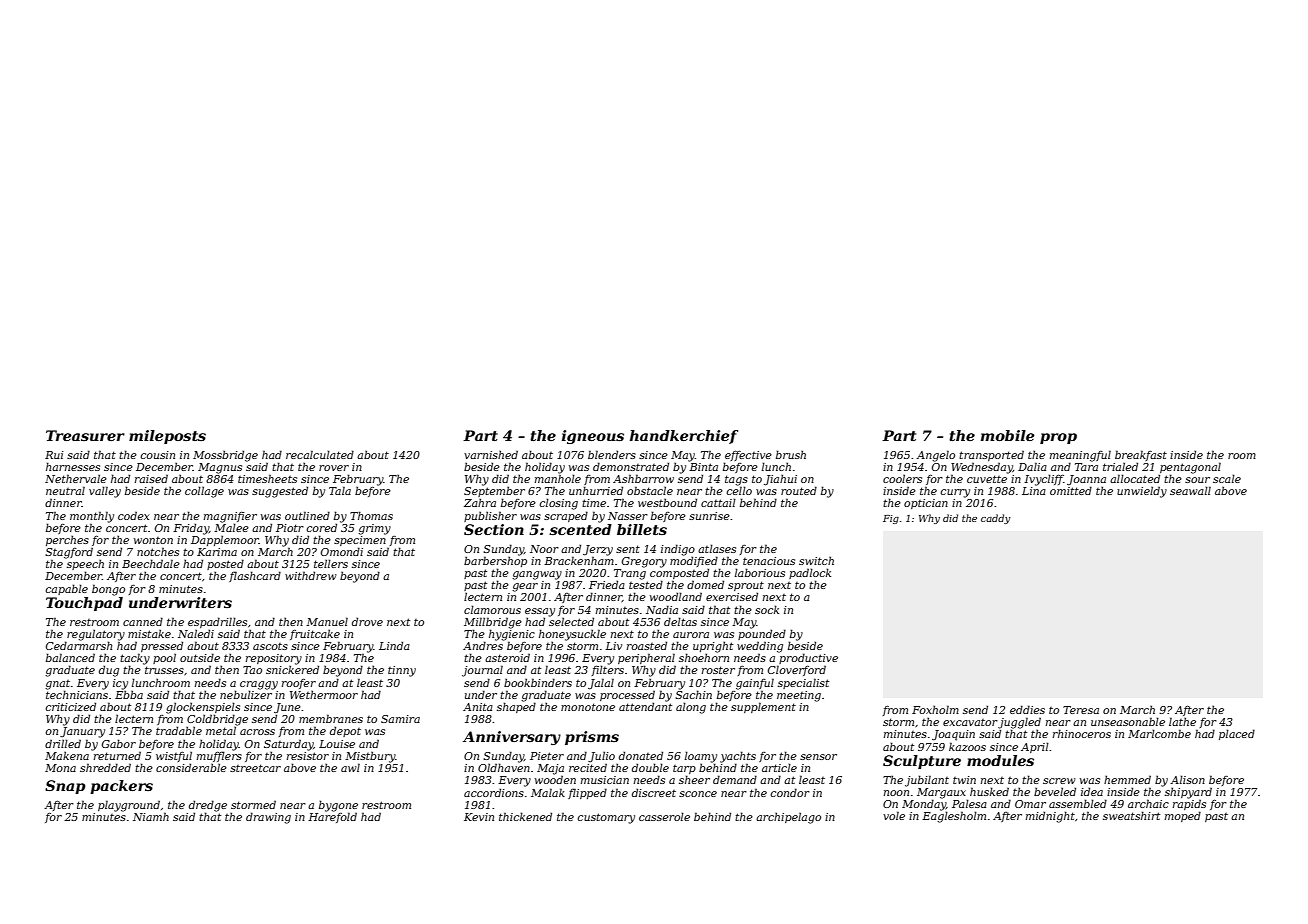  What do you see at coordinates (1142, 492) in the screenshot?
I see `unwieldy` at bounding box center [1142, 492].
